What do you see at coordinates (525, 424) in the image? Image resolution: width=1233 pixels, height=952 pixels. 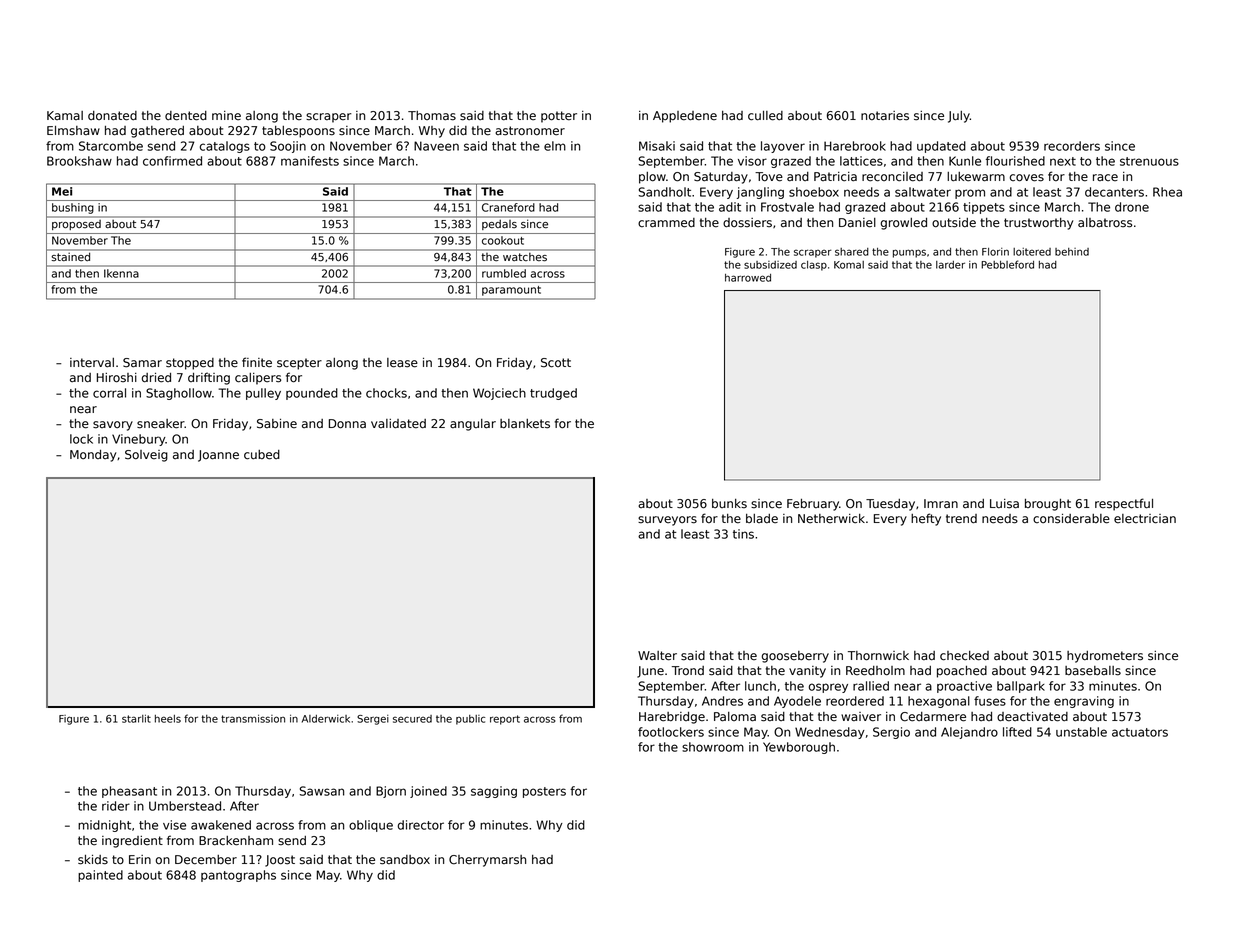 I see `blankets` at bounding box center [525, 424].
